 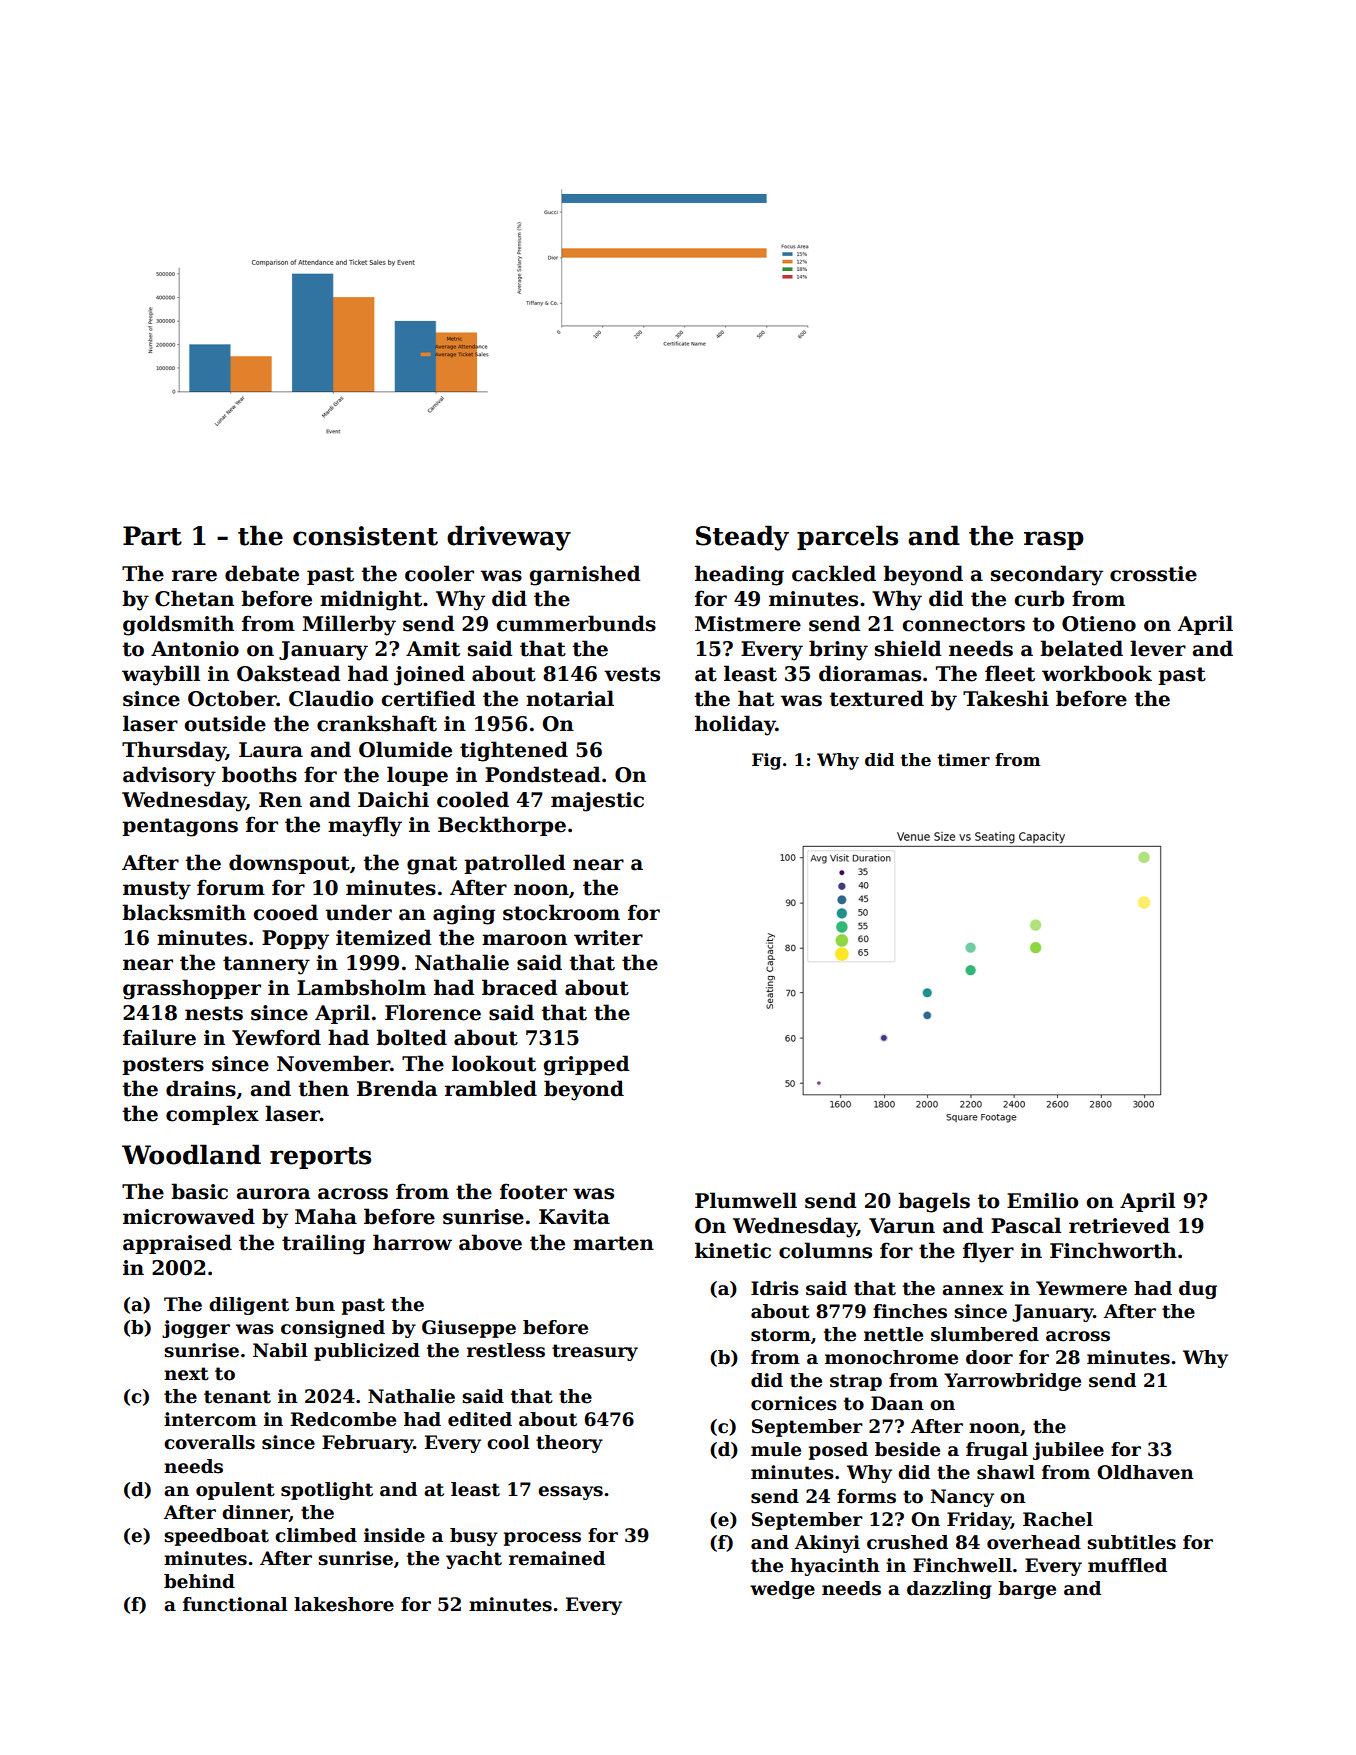 I want to click on Olumide, so click(x=405, y=749).
